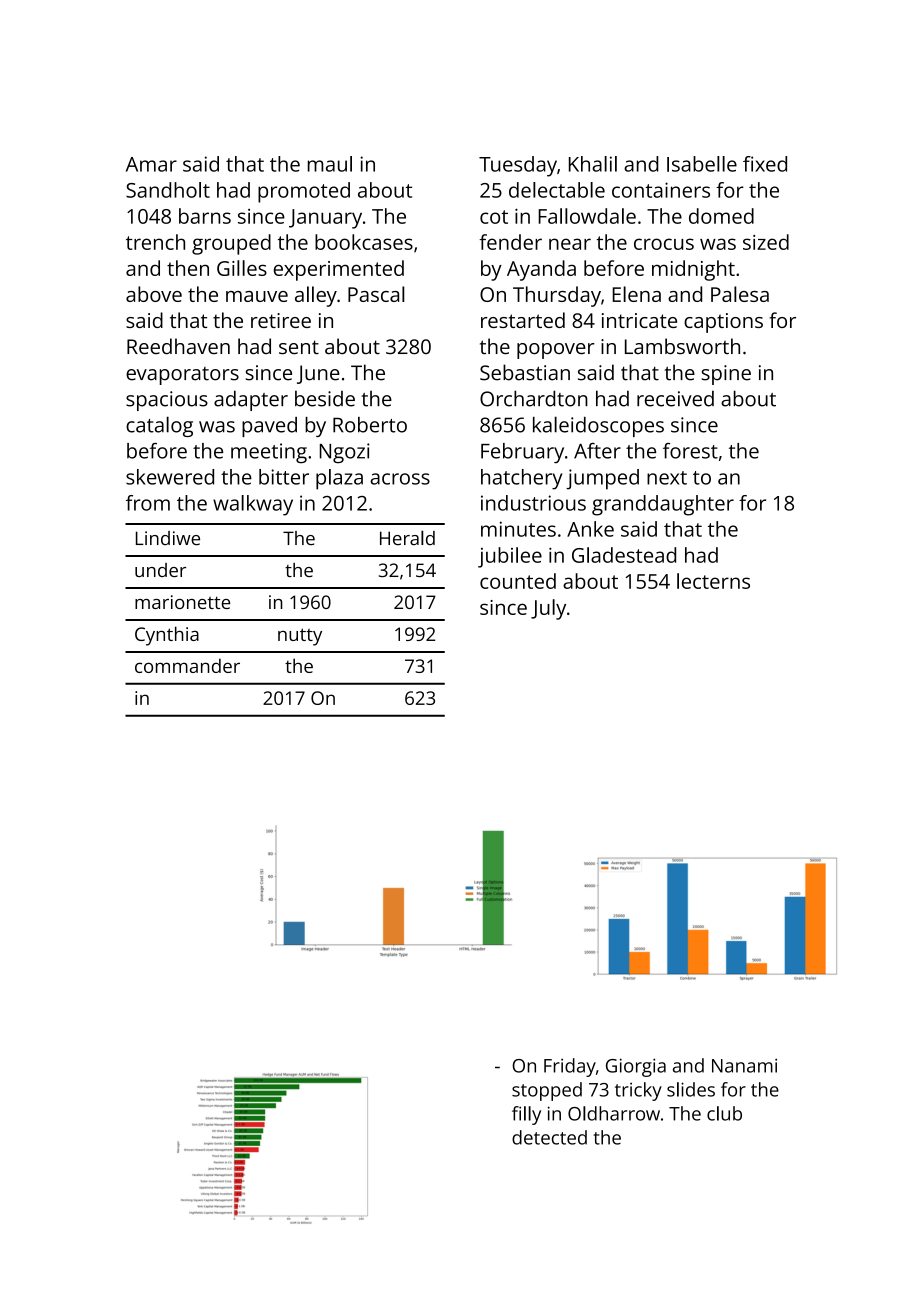 This screenshot has width=924, height=1311. What do you see at coordinates (639, 320) in the screenshot?
I see `intricate` at bounding box center [639, 320].
